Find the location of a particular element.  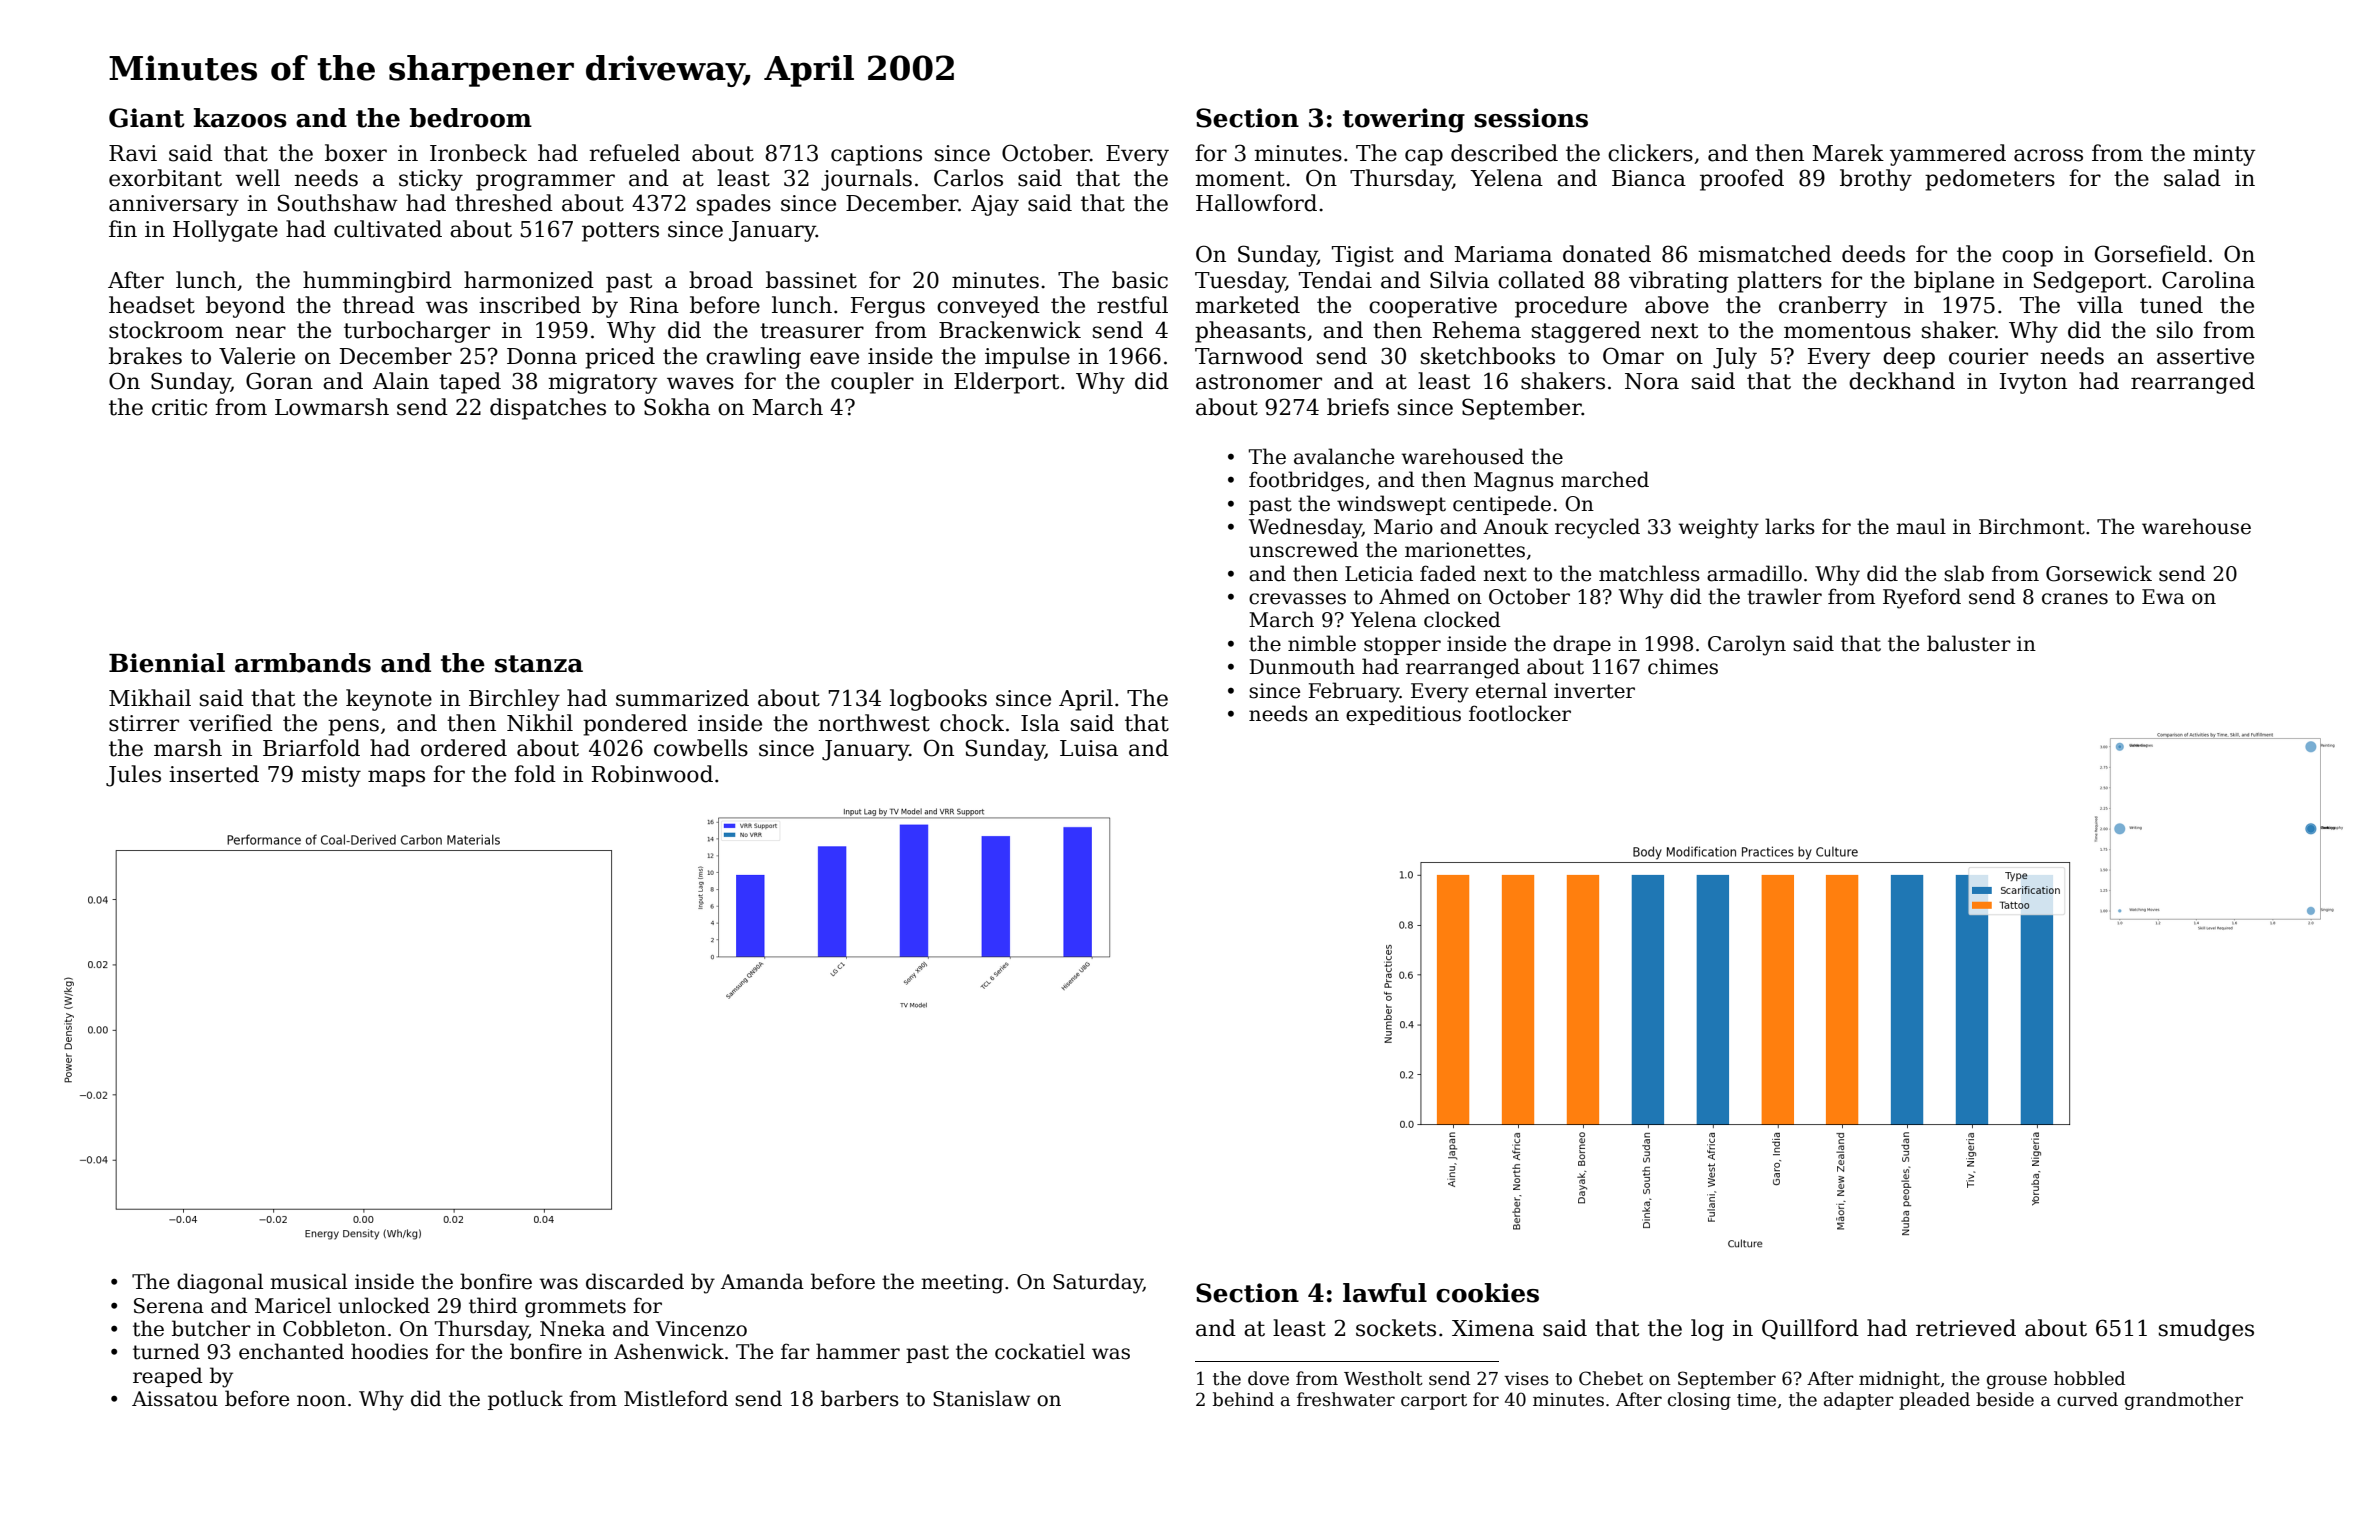

carport is located at coordinates (1434, 1402).
